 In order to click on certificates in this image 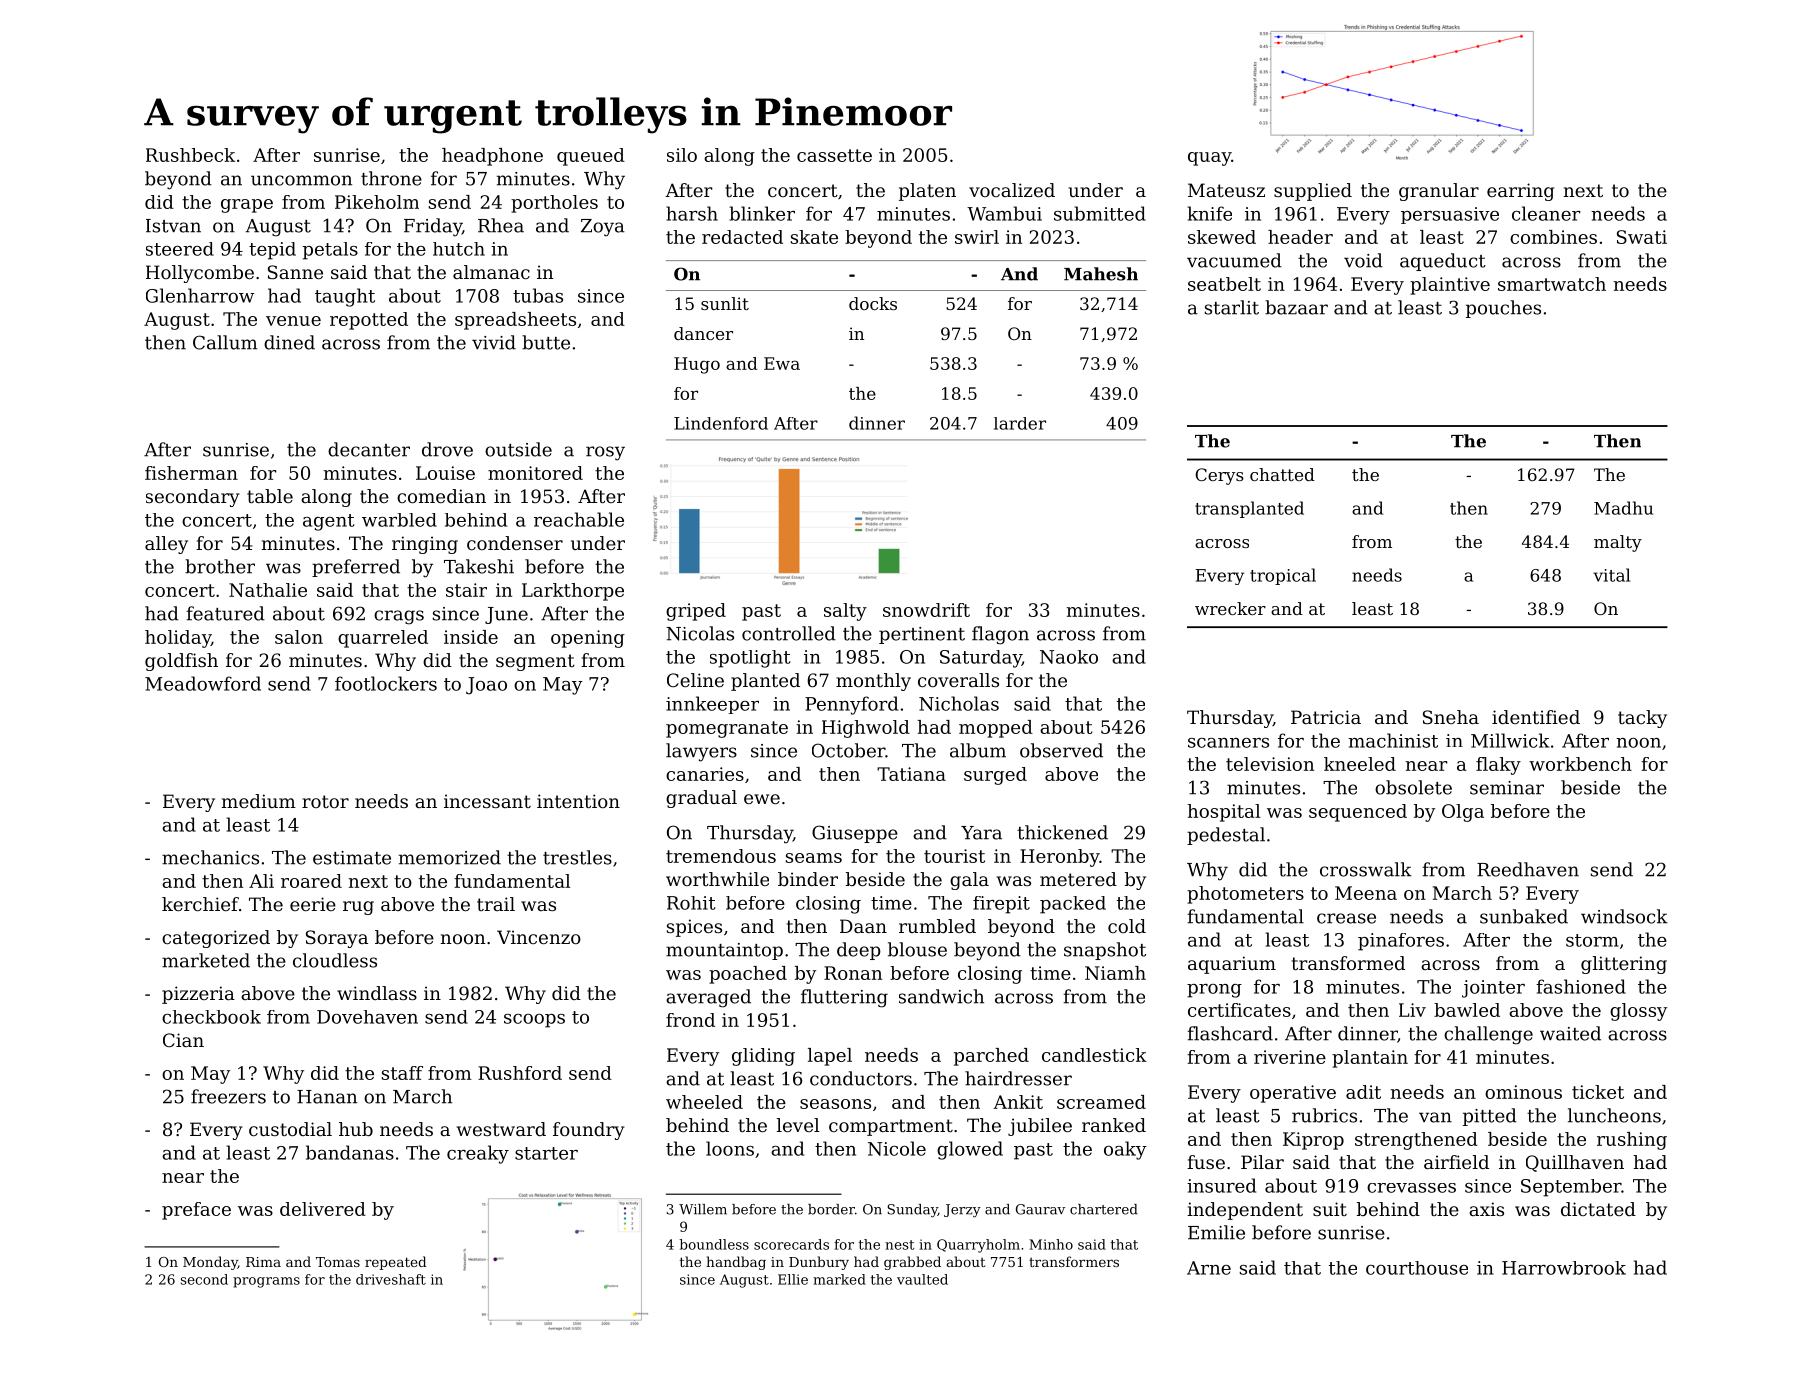, I will do `click(1239, 1010)`.
